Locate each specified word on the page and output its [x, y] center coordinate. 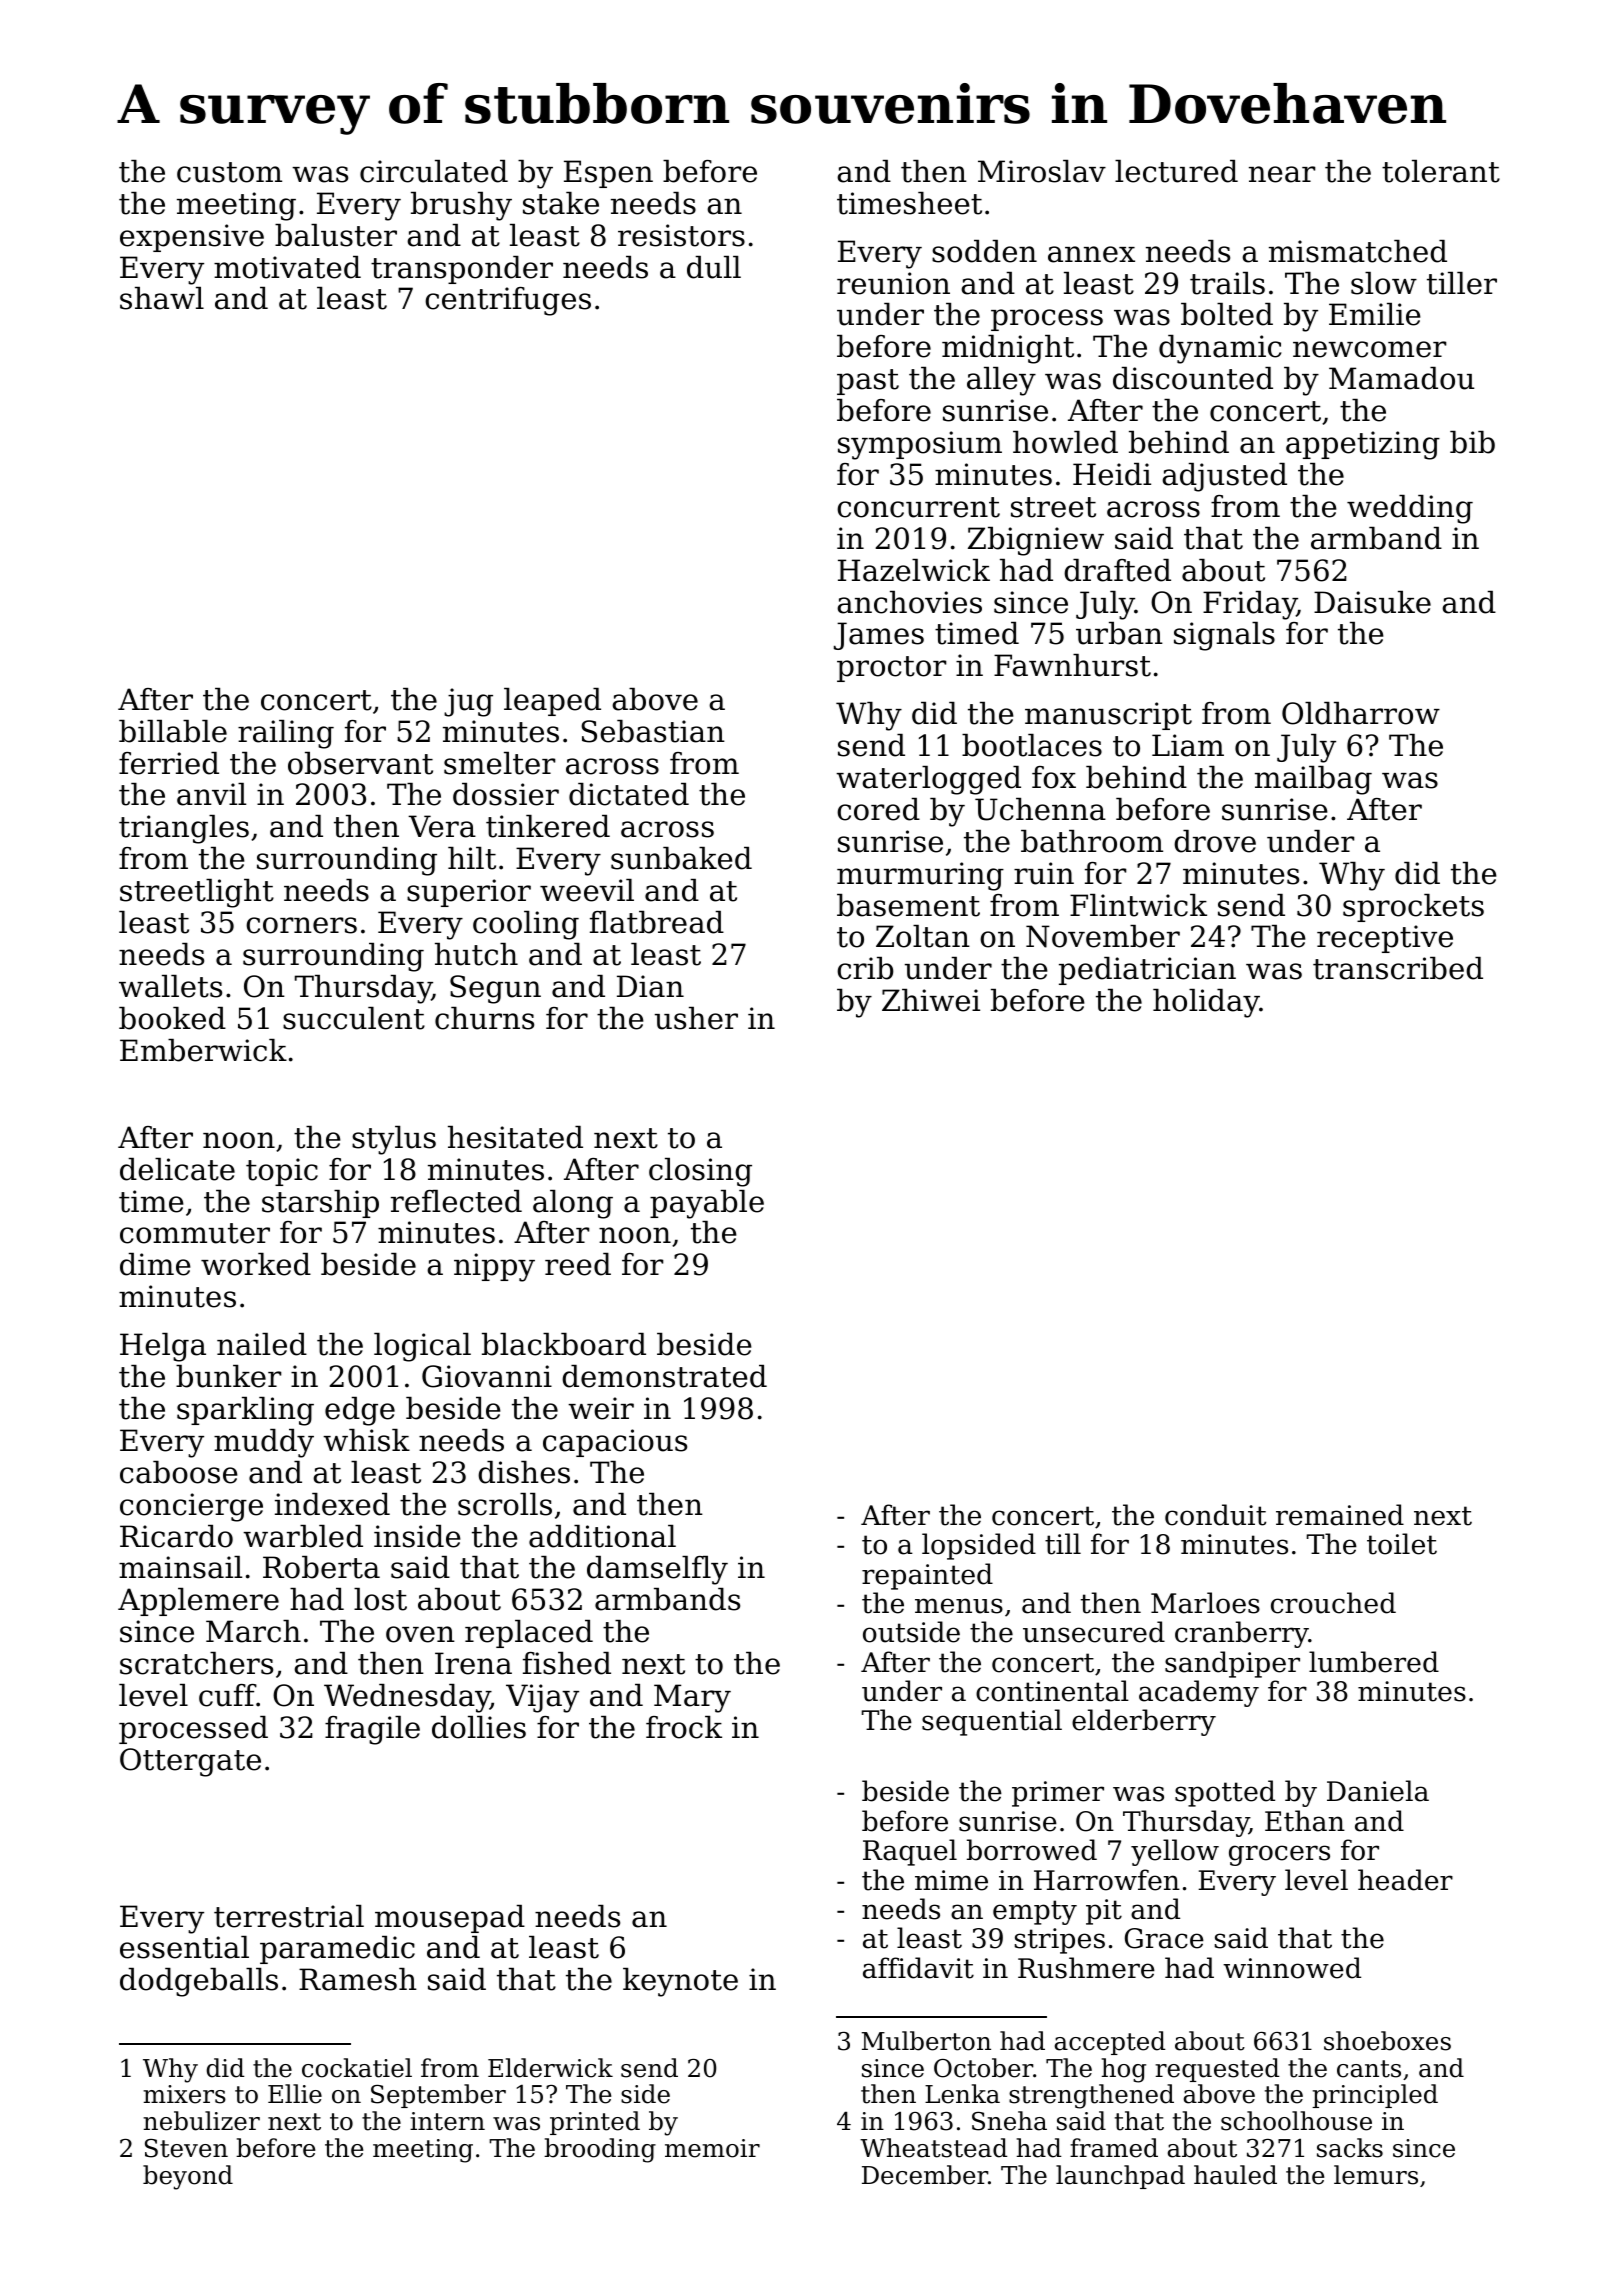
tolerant [1441, 171]
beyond [188, 2177]
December [925, 2175]
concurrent [918, 507]
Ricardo [176, 1536]
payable [707, 1204]
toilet [1402, 1544]
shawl [162, 298]
